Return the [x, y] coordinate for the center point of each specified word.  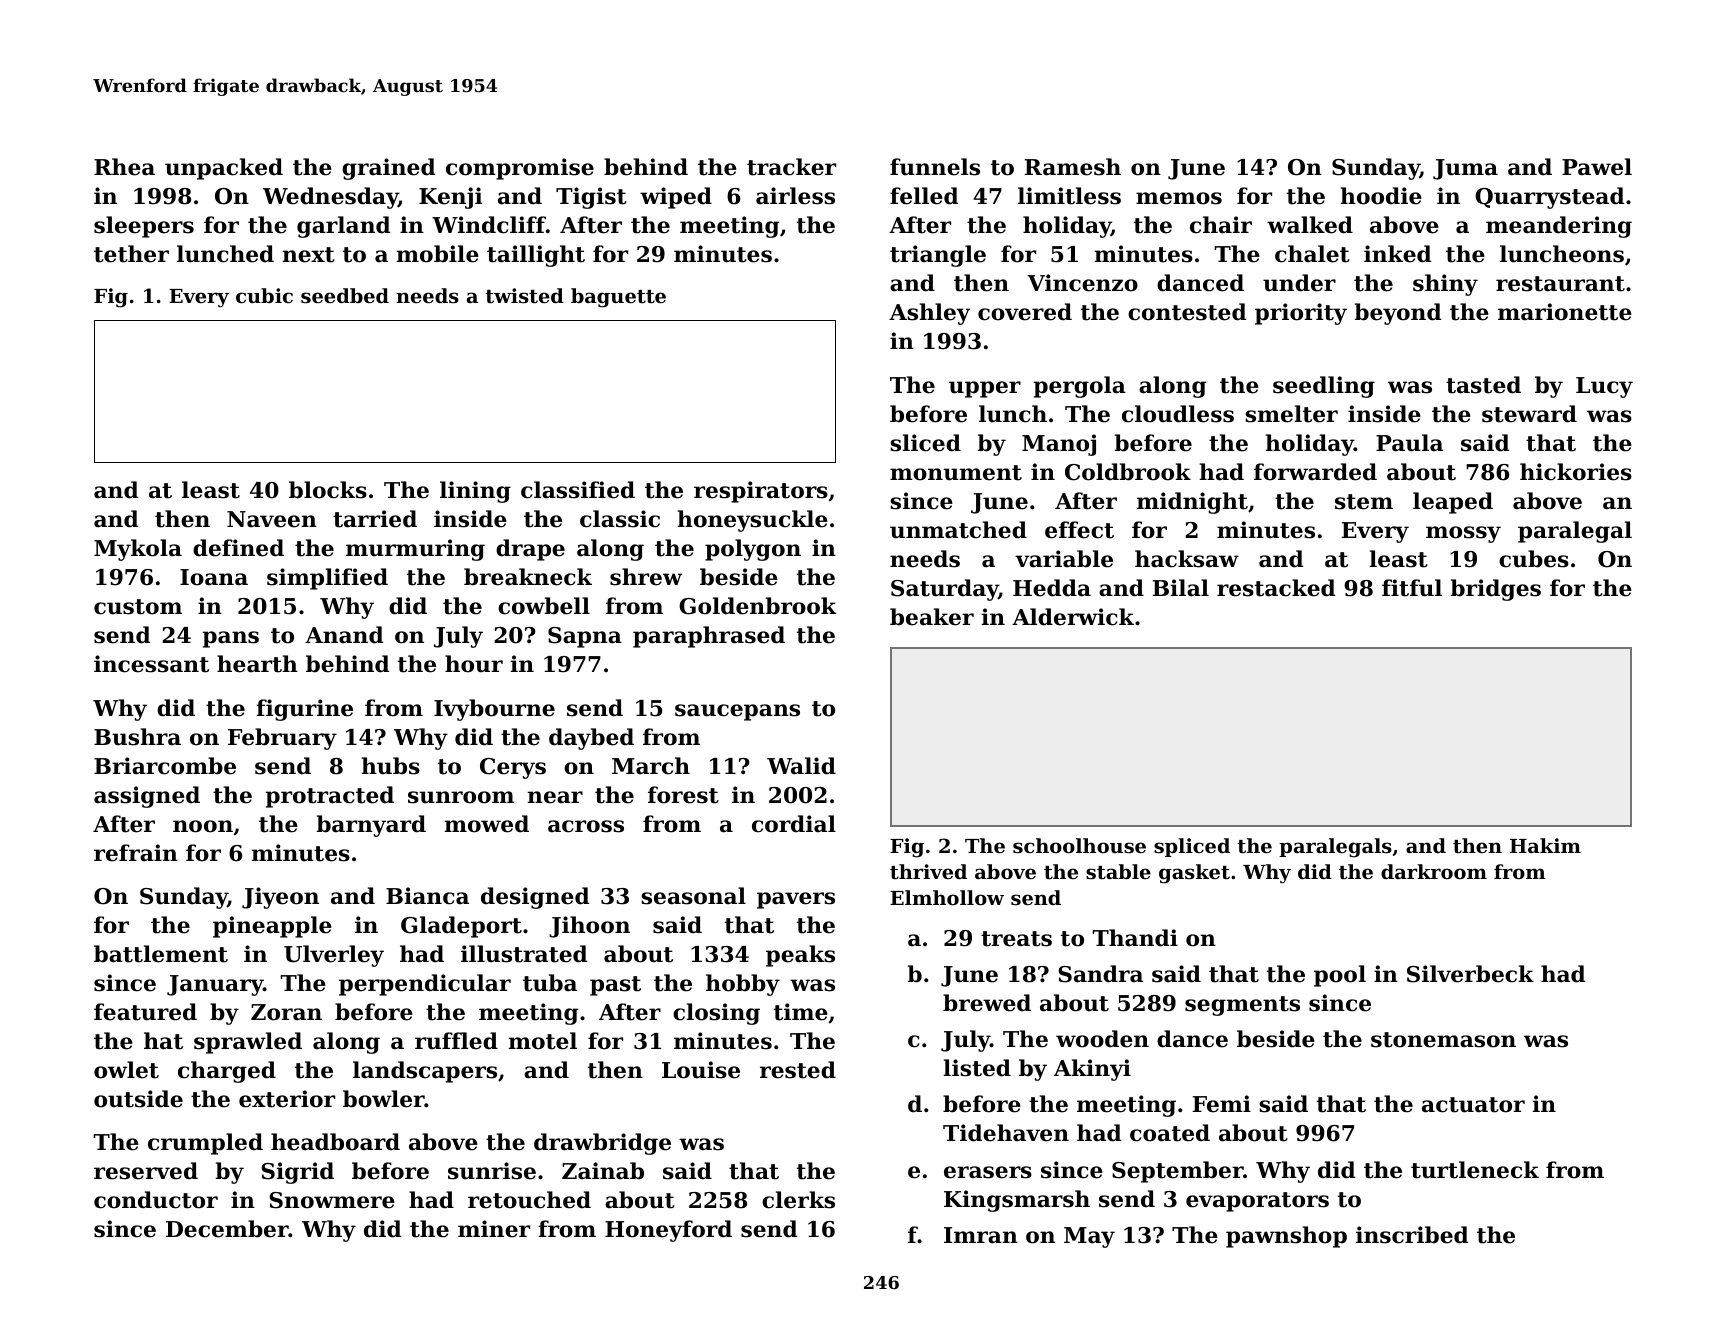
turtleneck [1475, 1170]
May [1089, 1237]
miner [494, 1229]
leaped [1453, 503]
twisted [524, 296]
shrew [646, 577]
